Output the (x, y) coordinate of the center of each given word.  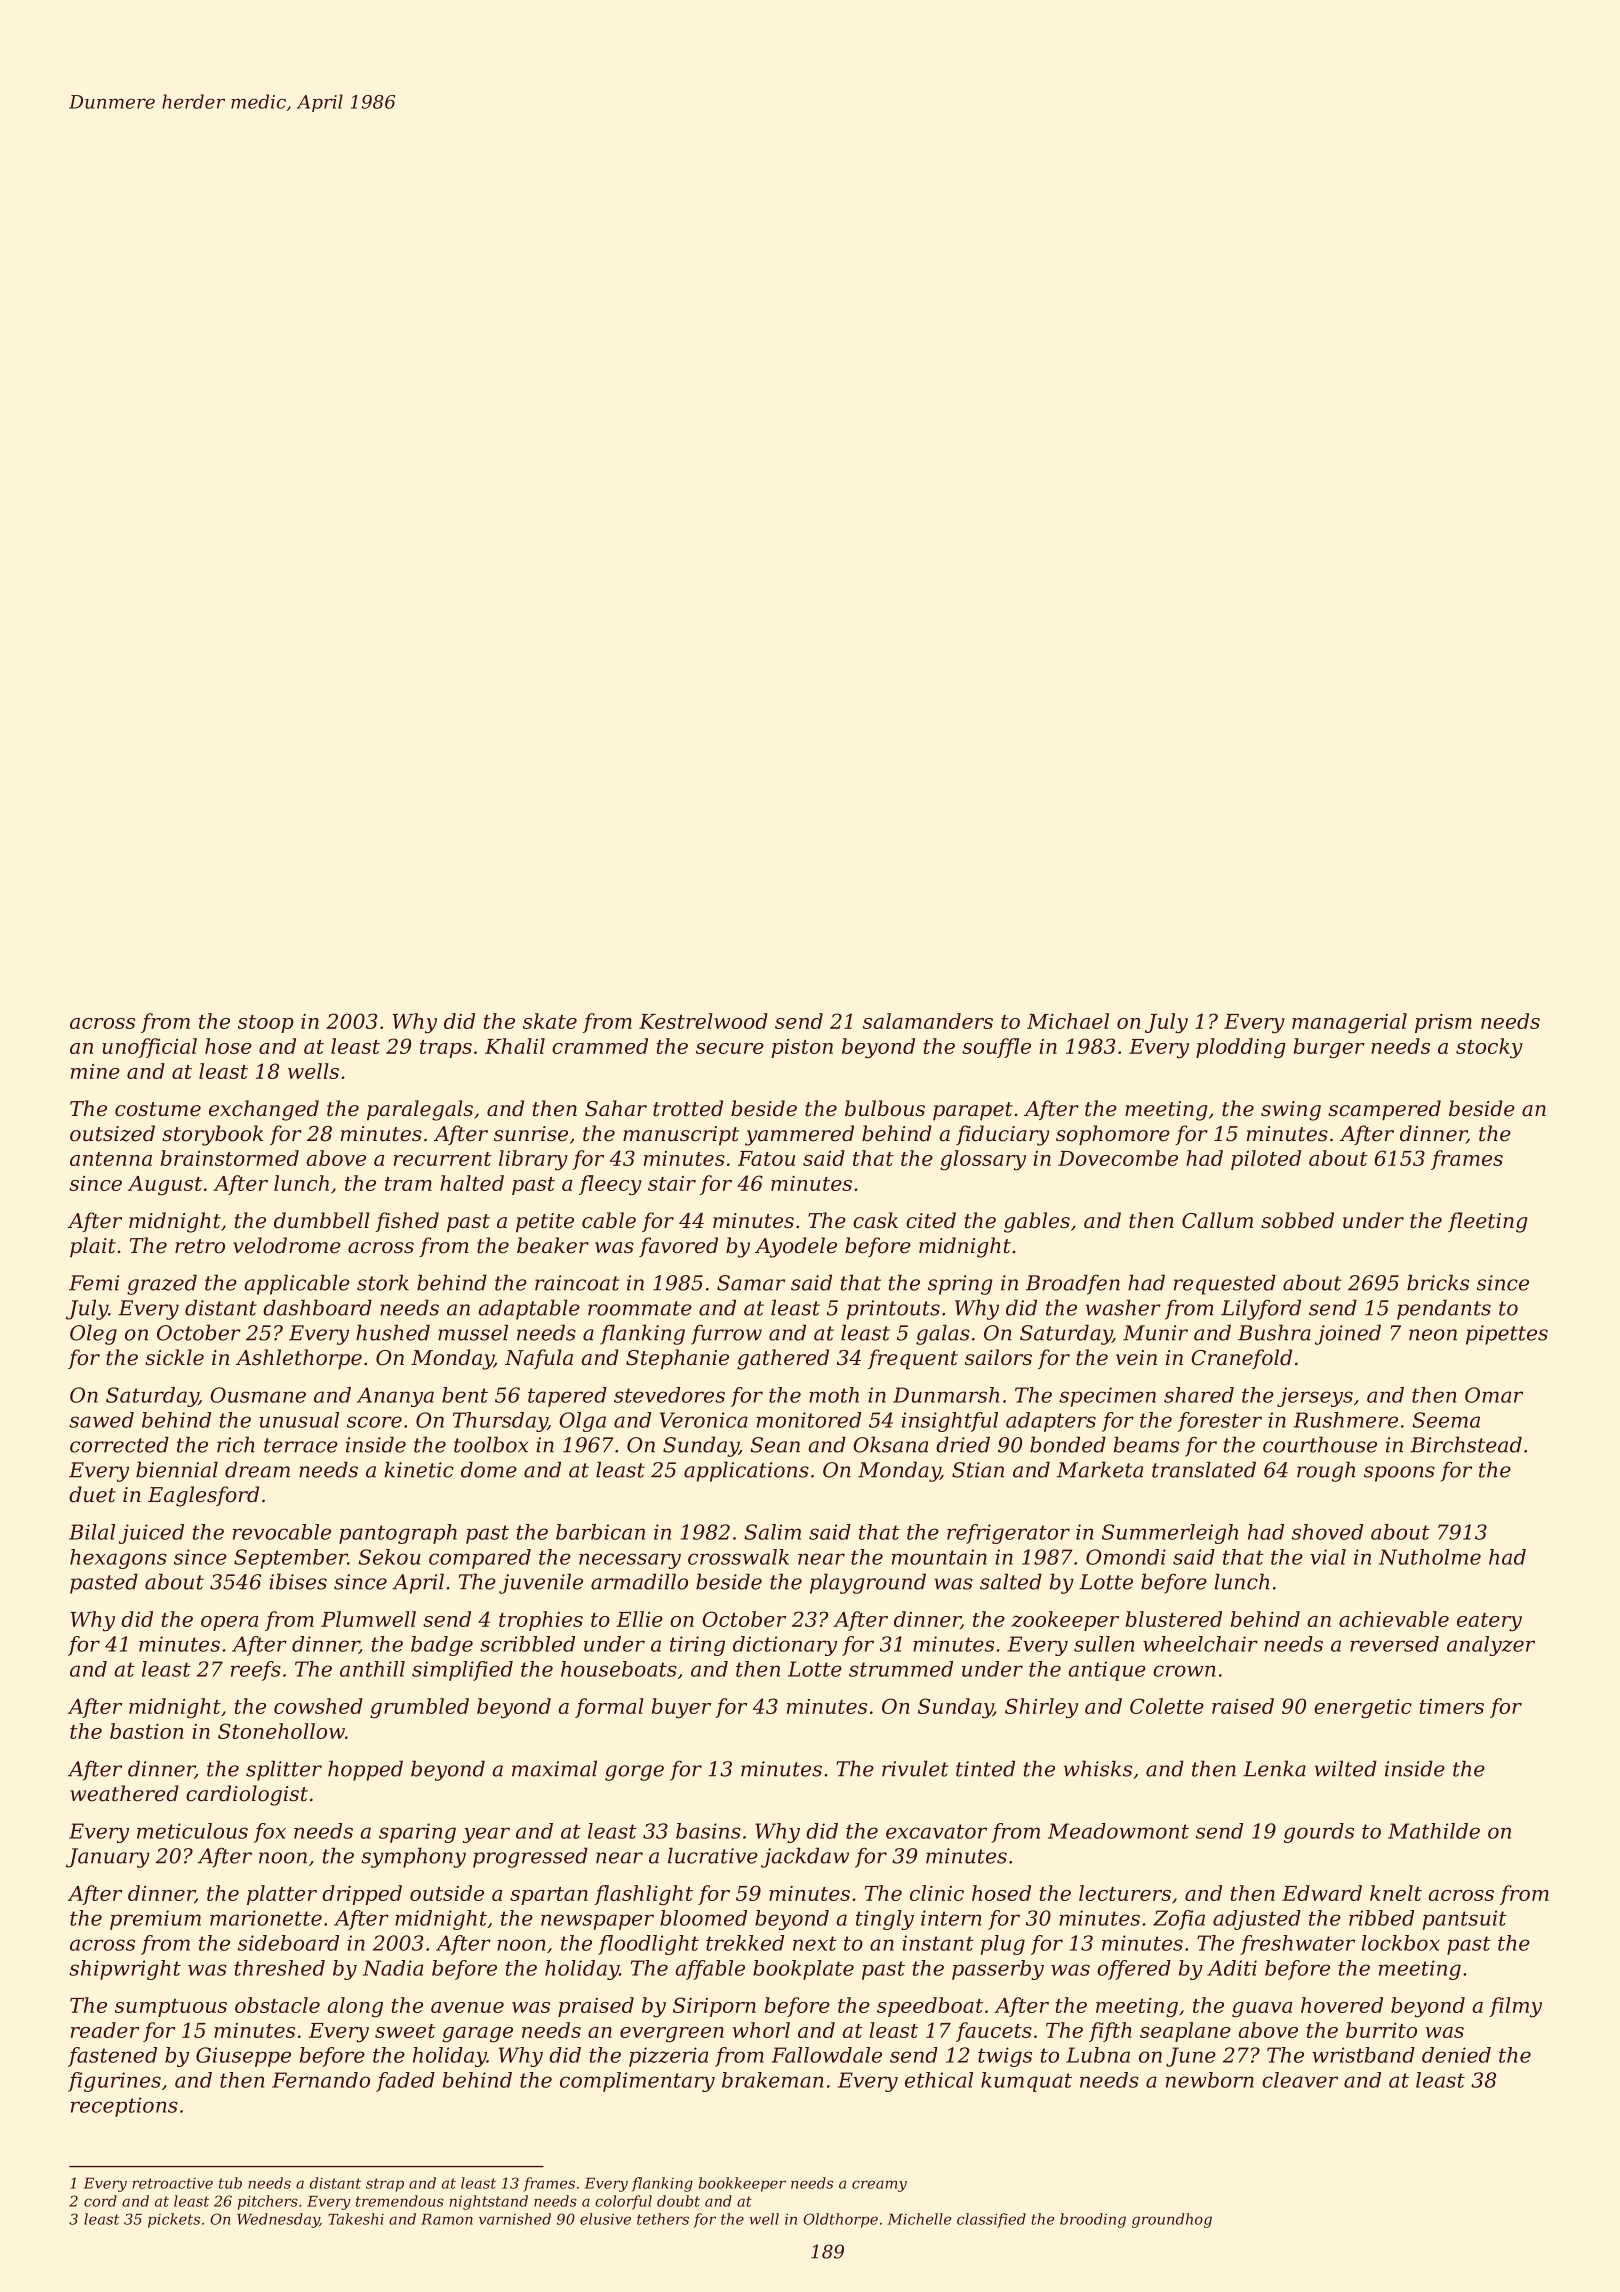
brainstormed (230, 1158)
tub (230, 2183)
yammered (799, 1135)
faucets (994, 2032)
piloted (1266, 1160)
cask (875, 1220)
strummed (901, 1669)
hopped (365, 1770)
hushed (393, 1332)
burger (1329, 1048)
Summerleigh (1170, 1534)
